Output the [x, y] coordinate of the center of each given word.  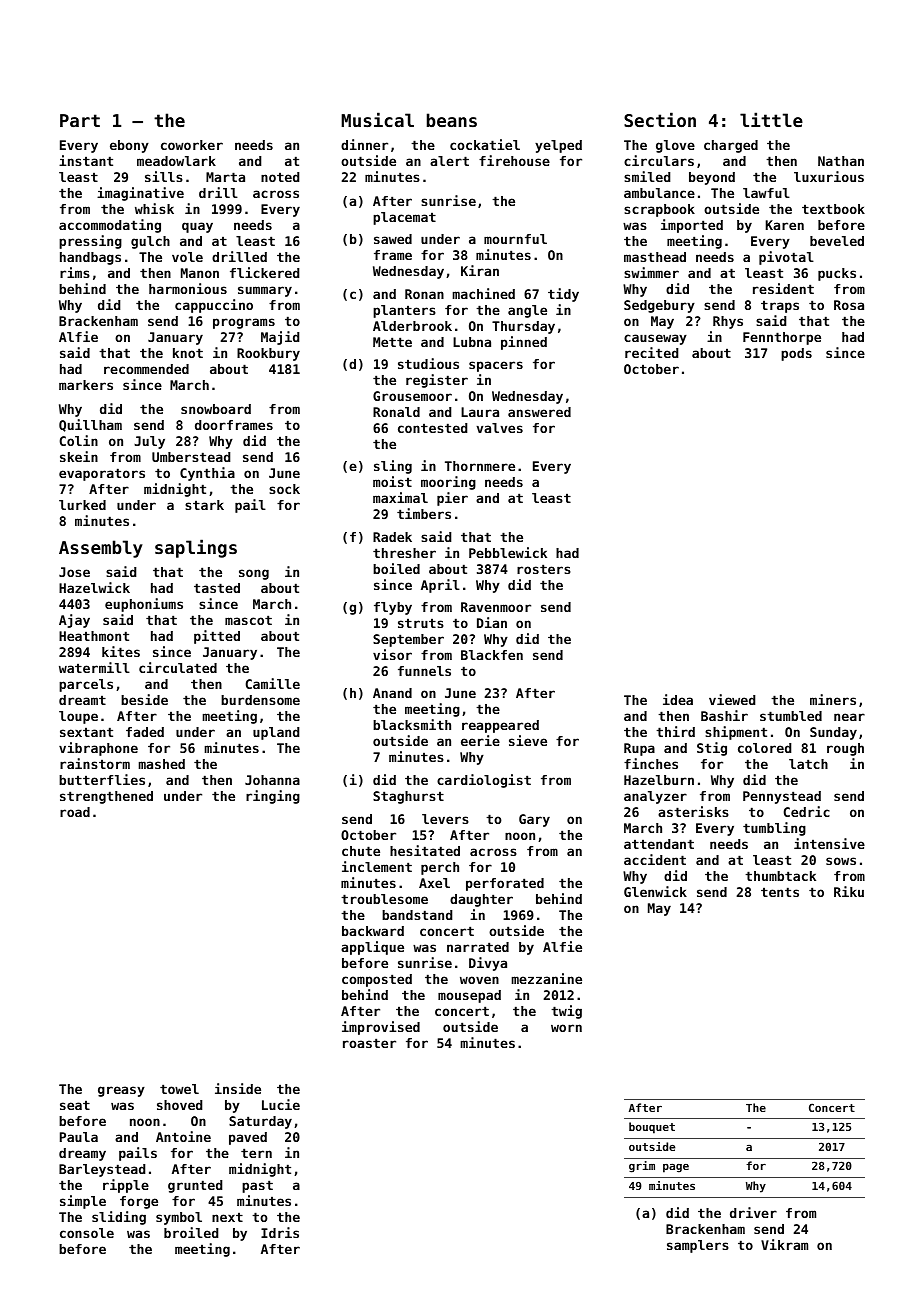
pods [796, 354]
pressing [90, 242]
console [87, 1233]
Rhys [728, 322]
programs [244, 323]
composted [377, 980]
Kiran [480, 270]
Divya [488, 964]
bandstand [417, 915]
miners [833, 699]
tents [780, 892]
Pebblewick [508, 552]
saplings [196, 548]
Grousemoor [412, 396]
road [75, 812]
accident [655, 859]
